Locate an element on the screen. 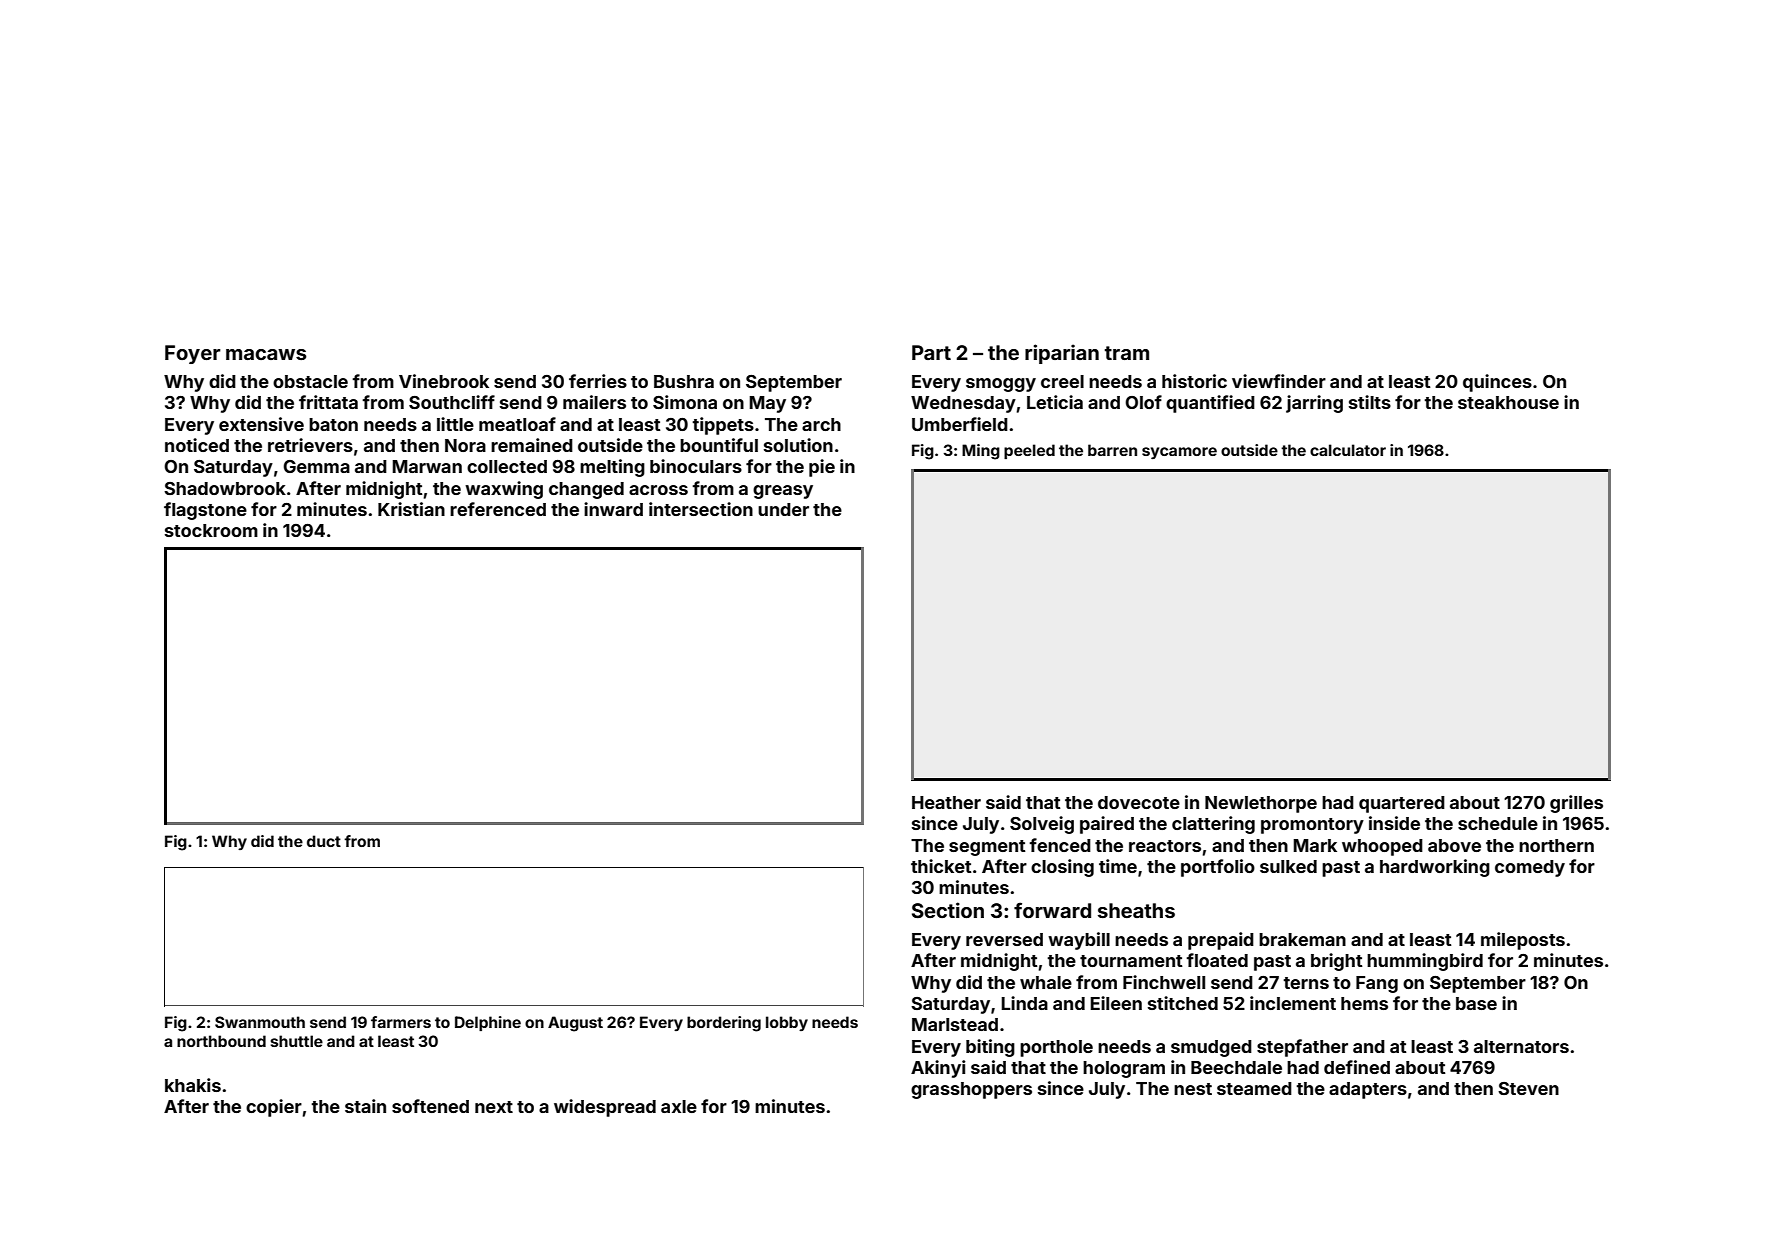 The image size is (1775, 1255). sycamore is located at coordinates (1179, 453).
